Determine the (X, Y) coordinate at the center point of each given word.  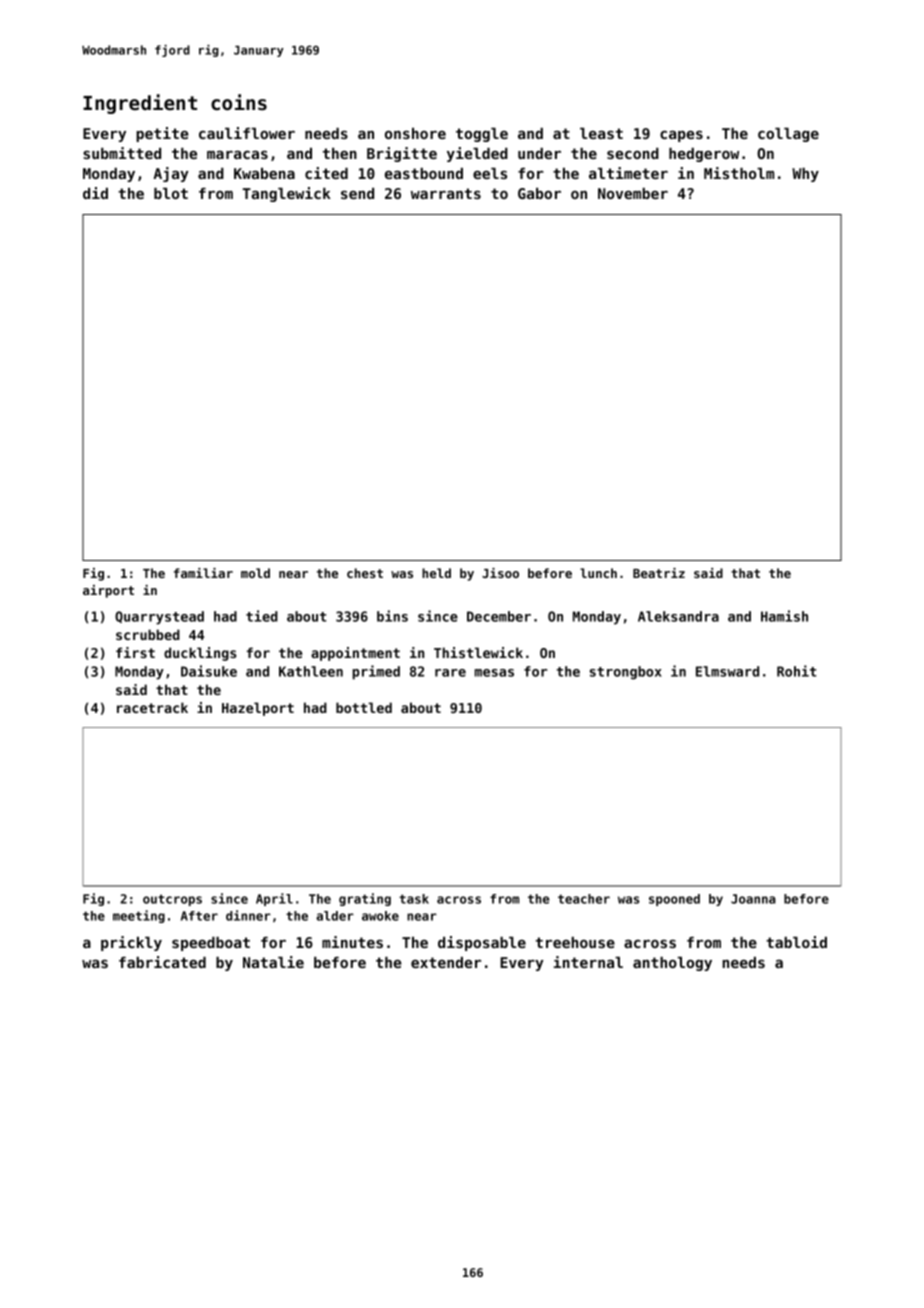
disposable (482, 943)
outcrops (172, 900)
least (601, 133)
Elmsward (727, 671)
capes (681, 136)
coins (239, 102)
